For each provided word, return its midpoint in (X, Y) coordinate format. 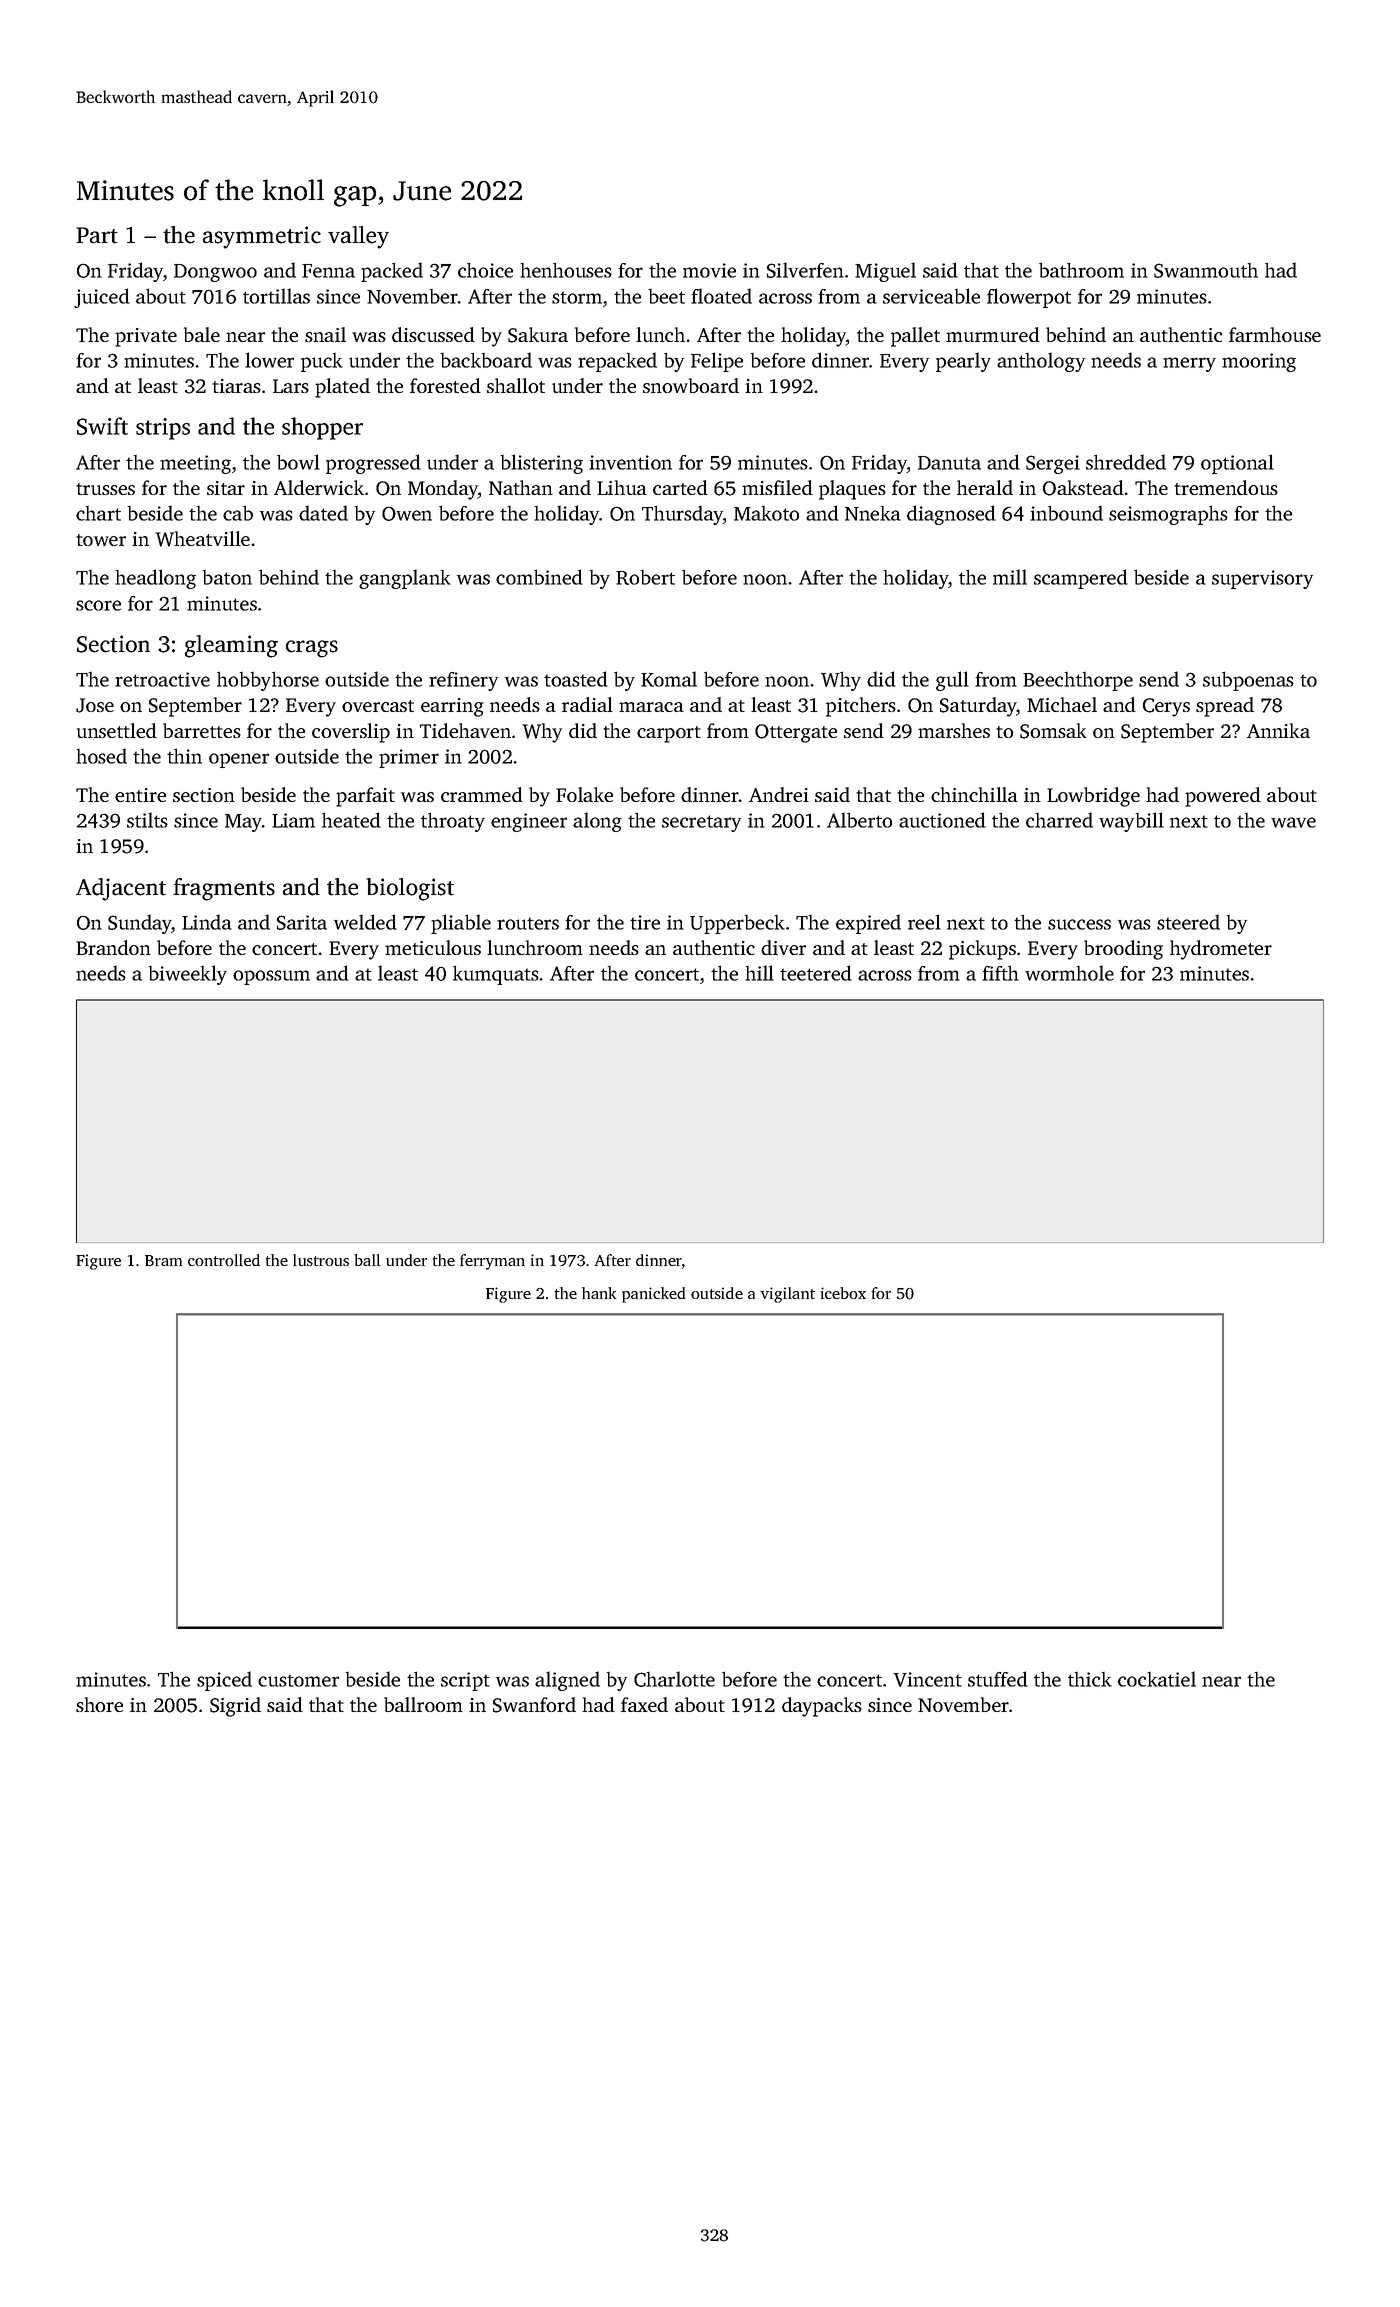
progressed (373, 464)
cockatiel (1157, 1679)
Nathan (521, 487)
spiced (224, 1681)
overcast (378, 706)
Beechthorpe (1078, 681)
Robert (645, 577)
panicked (653, 1295)
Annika (1278, 730)
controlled (224, 1260)
